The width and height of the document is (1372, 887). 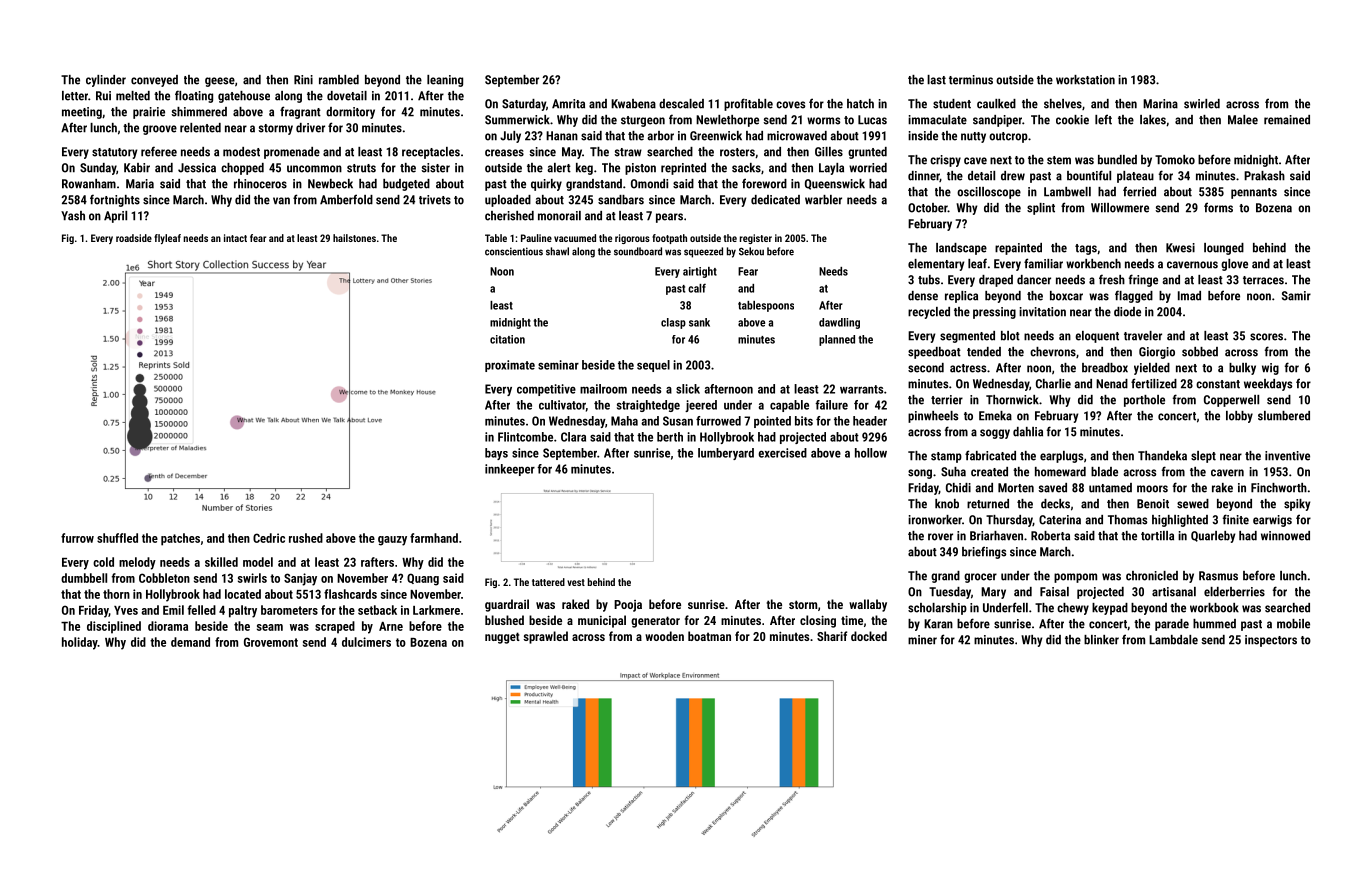 I want to click on pennants, so click(x=1254, y=193).
